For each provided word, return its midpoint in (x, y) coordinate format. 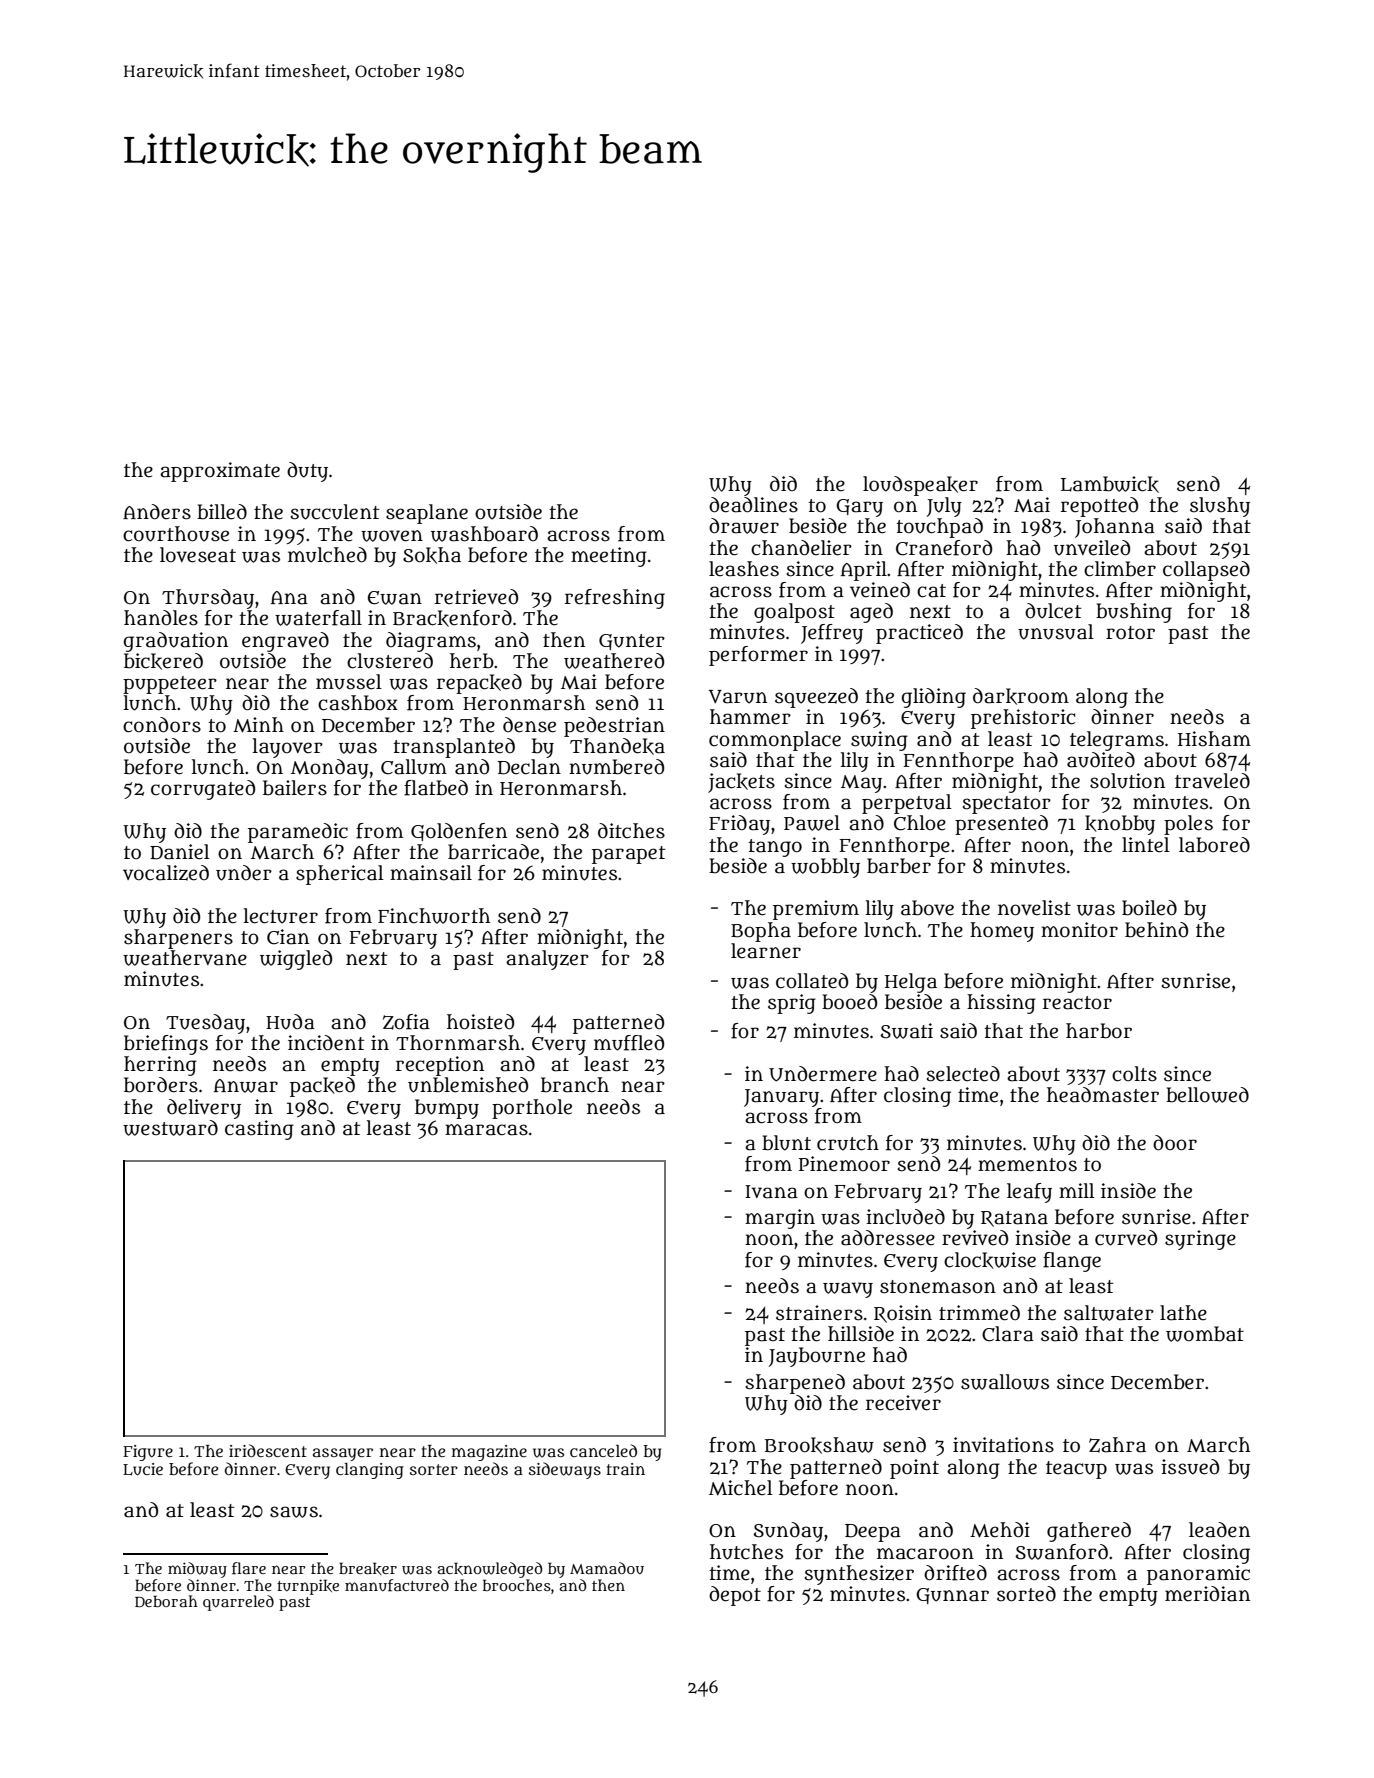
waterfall (318, 618)
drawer (744, 526)
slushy (1220, 507)
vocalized (166, 873)
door (1175, 1143)
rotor (1130, 633)
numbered (616, 767)
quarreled (238, 1603)
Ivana (771, 1192)
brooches (517, 1585)
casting (259, 1130)
